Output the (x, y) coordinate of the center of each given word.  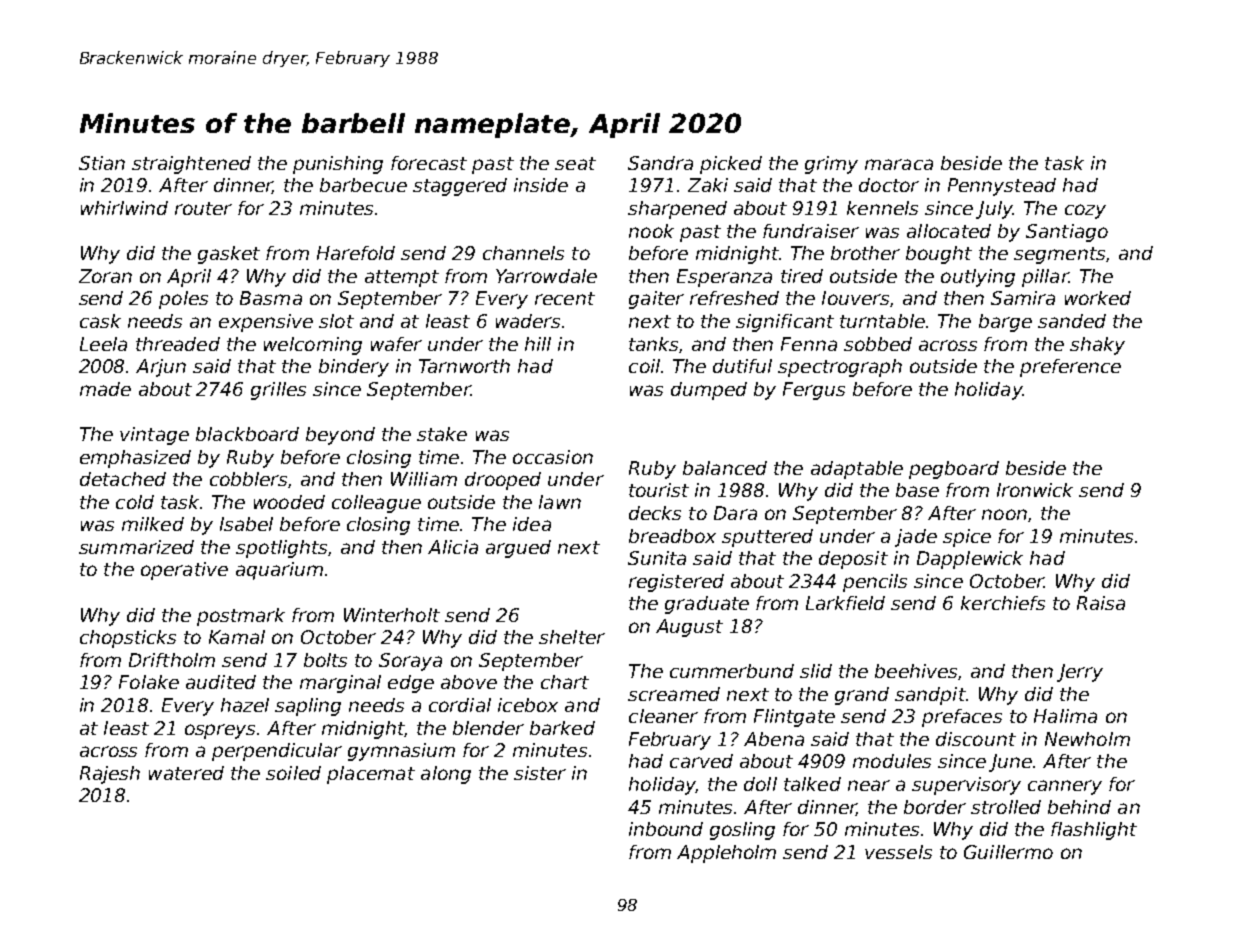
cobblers (248, 479)
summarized (136, 547)
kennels (882, 208)
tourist (659, 490)
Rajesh (110, 775)
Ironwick (1035, 490)
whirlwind (124, 208)
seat (575, 163)
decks (655, 513)
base (917, 490)
